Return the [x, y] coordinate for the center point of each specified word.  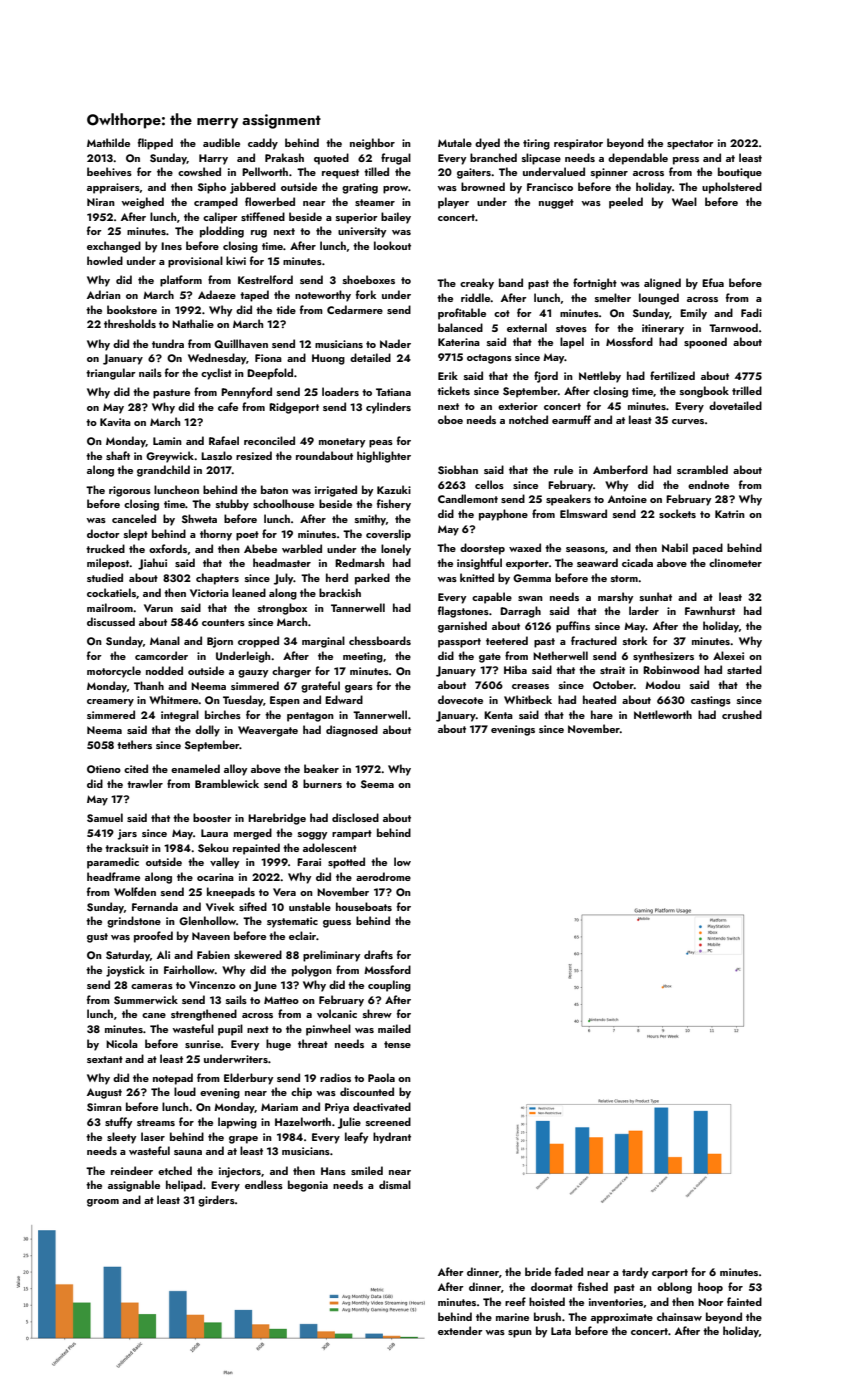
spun [520, 1334]
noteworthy [323, 296]
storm [624, 578]
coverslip [388, 535]
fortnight [595, 284]
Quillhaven [241, 343]
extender [460, 1330]
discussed [111, 621]
